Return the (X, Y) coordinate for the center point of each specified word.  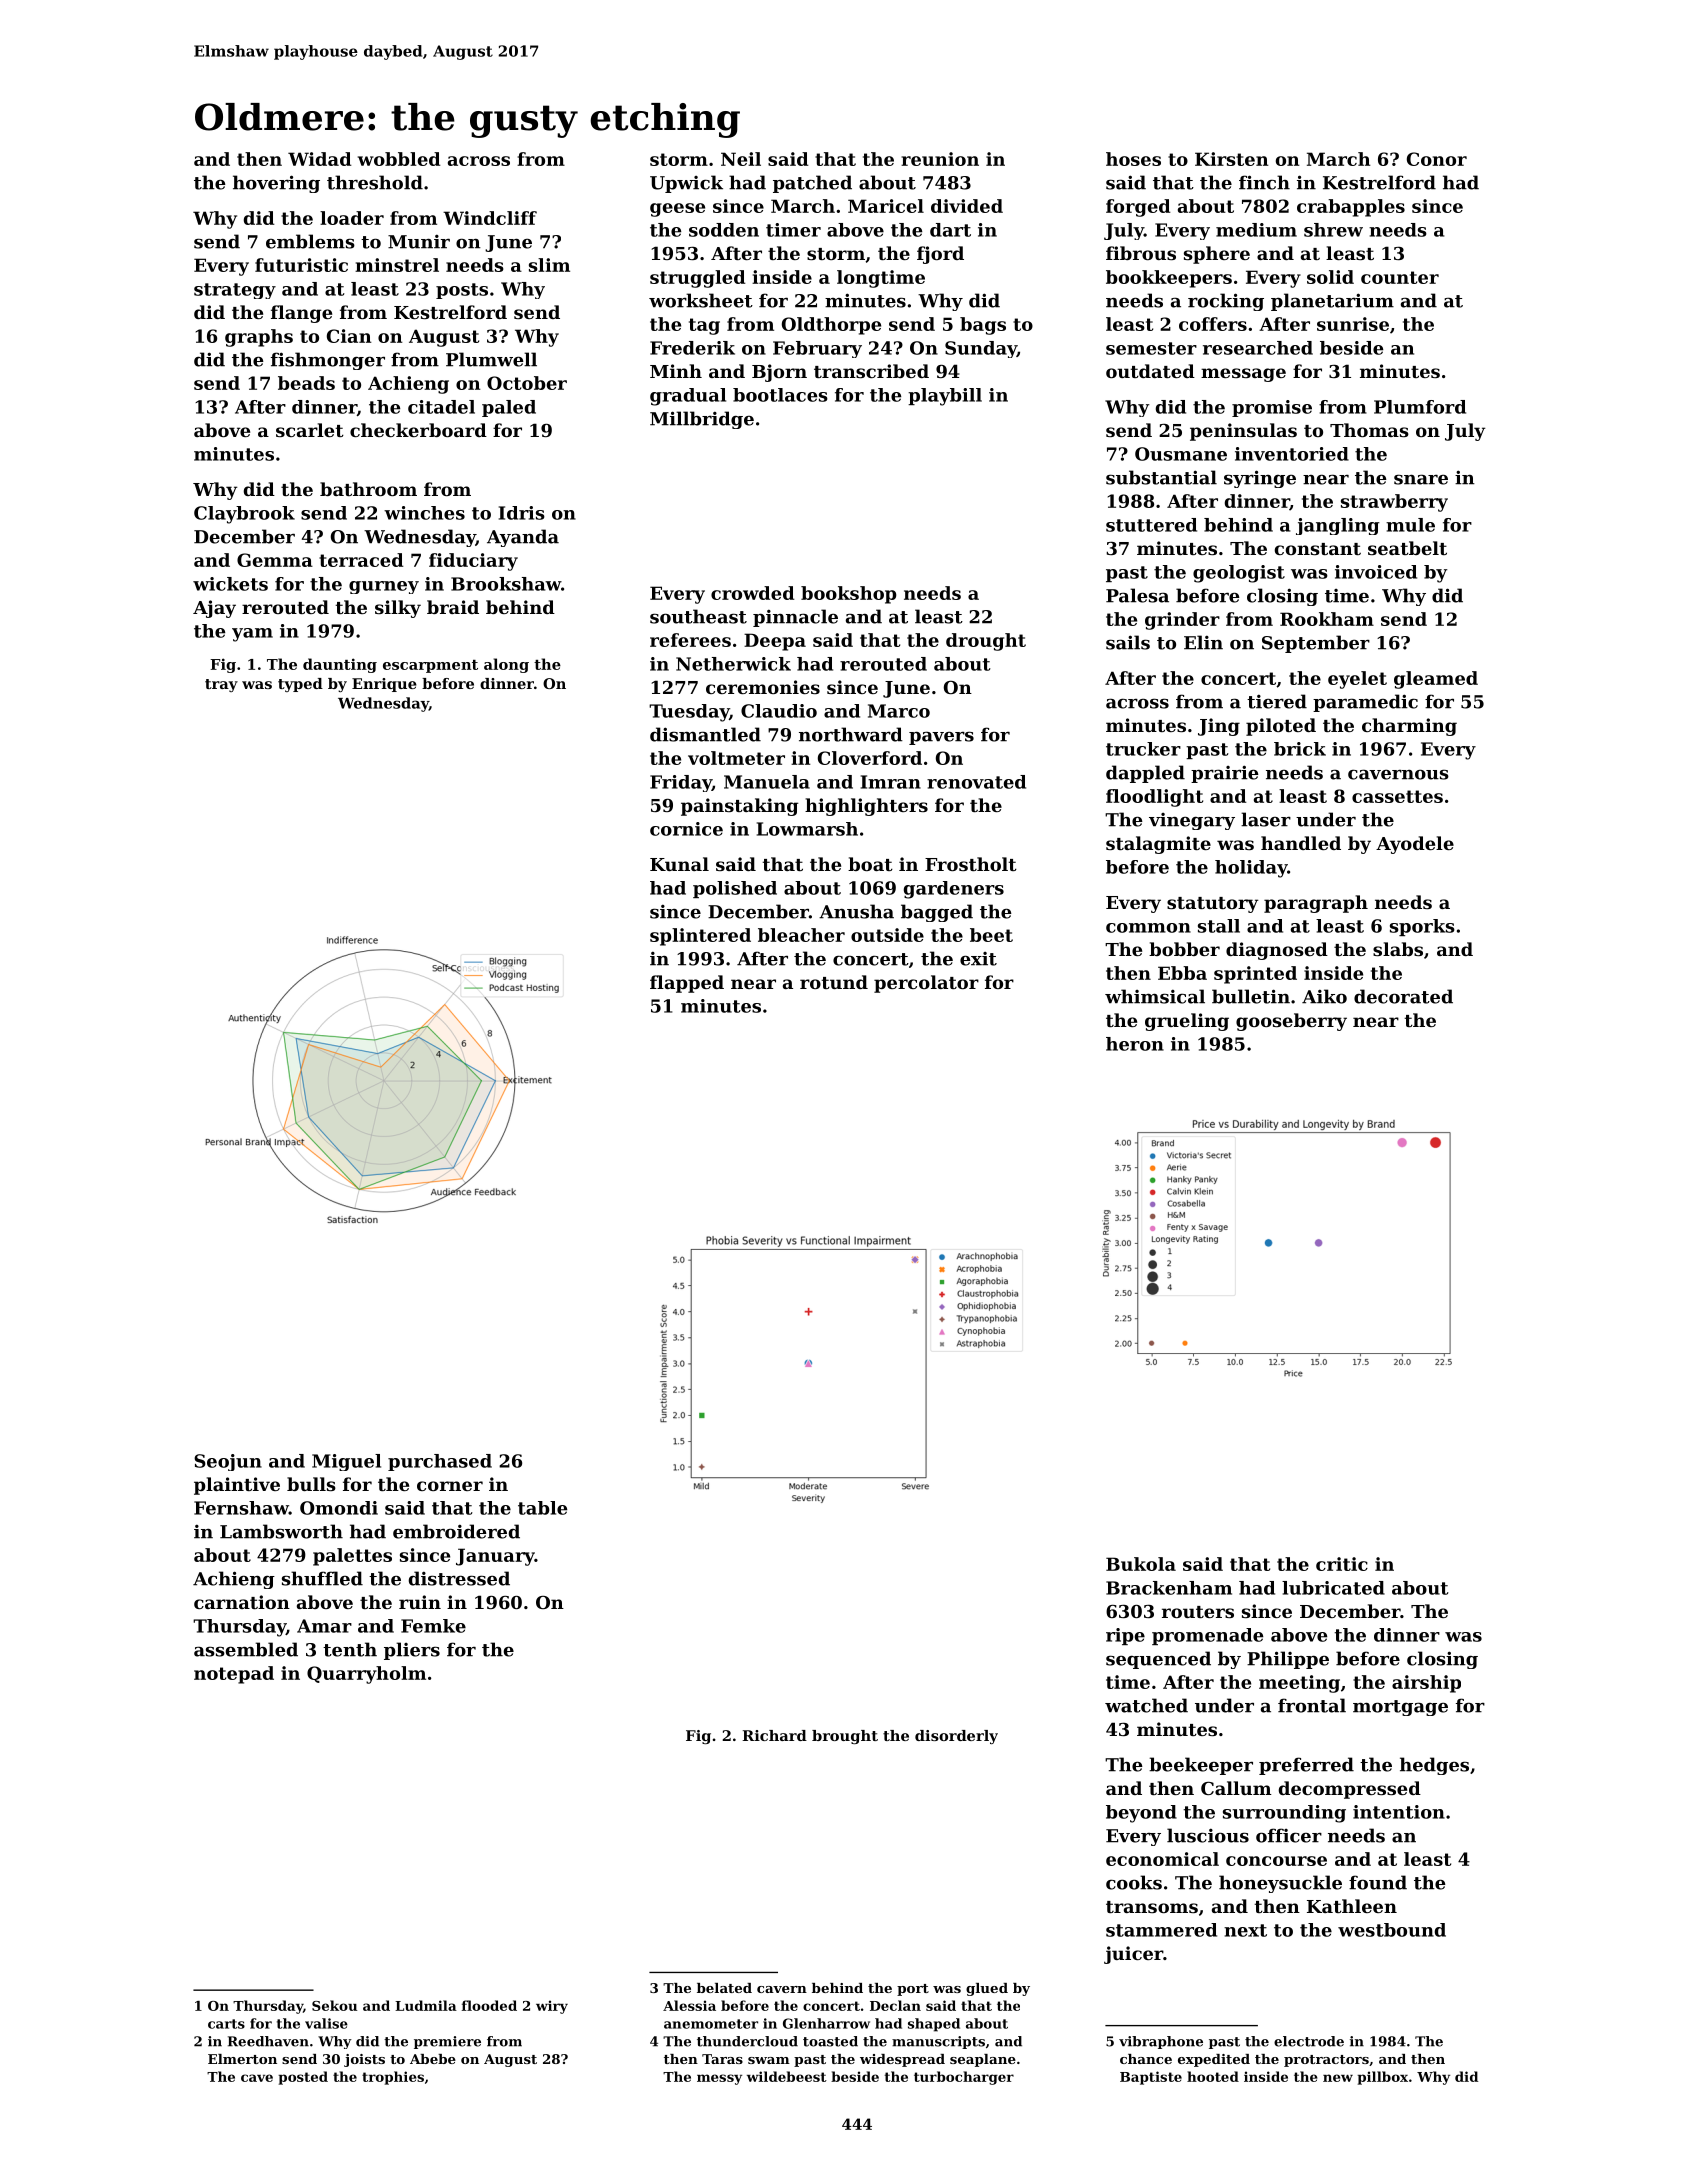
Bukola (1141, 1564)
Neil (741, 159)
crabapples (1351, 208)
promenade (1207, 1636)
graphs (259, 338)
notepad (234, 1675)
